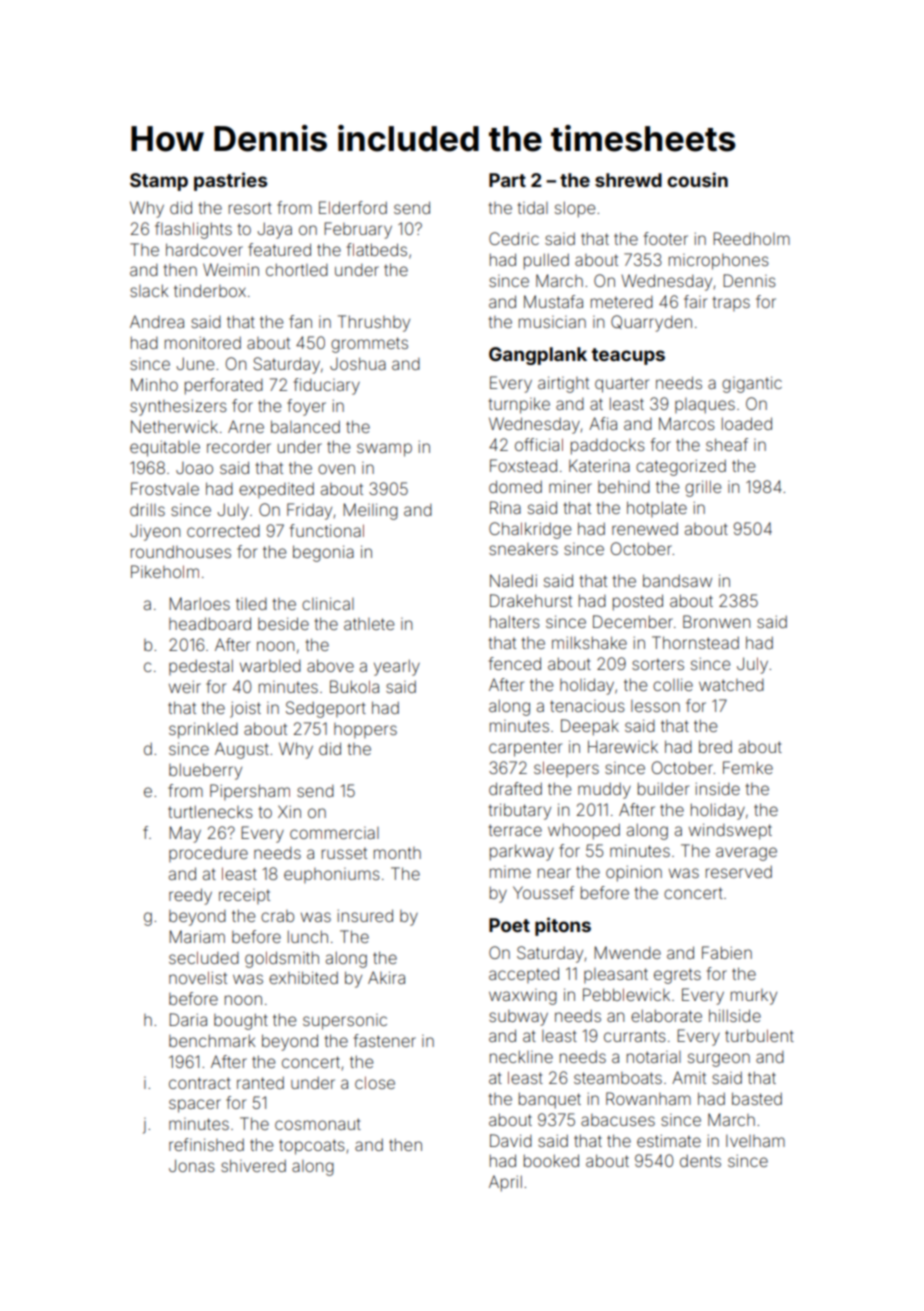 The height and width of the screenshot is (1311, 924). I want to click on reserved, so click(739, 872).
